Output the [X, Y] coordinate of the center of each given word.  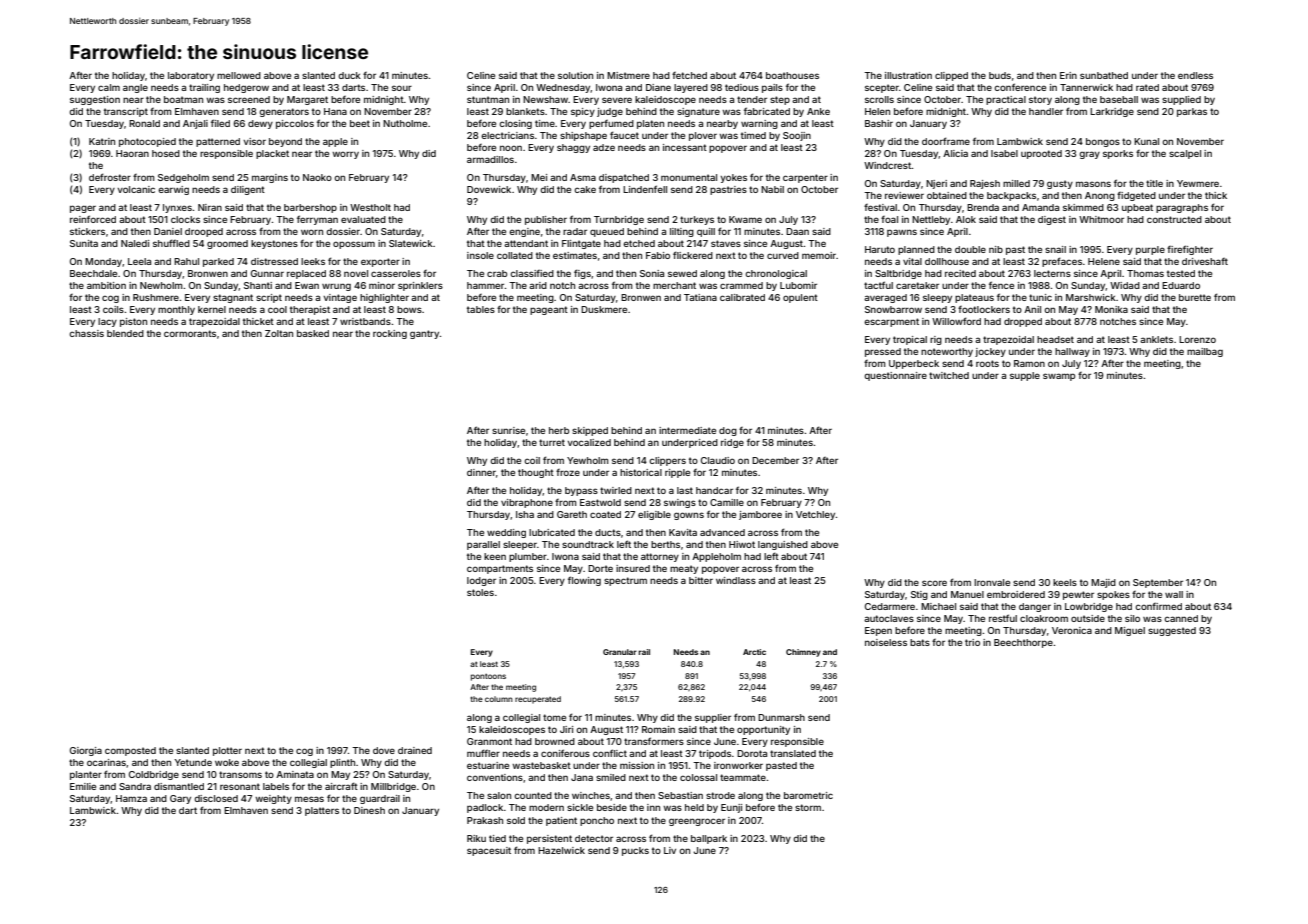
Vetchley [815, 515]
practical [1006, 100]
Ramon [1029, 363]
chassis [86, 333]
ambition [106, 285]
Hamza [131, 798]
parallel [483, 545]
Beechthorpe [1023, 643]
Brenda [983, 207]
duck [349, 75]
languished [783, 545]
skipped [590, 431]
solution [575, 75]
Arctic [754, 652]
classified [532, 273]
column [499, 699]
